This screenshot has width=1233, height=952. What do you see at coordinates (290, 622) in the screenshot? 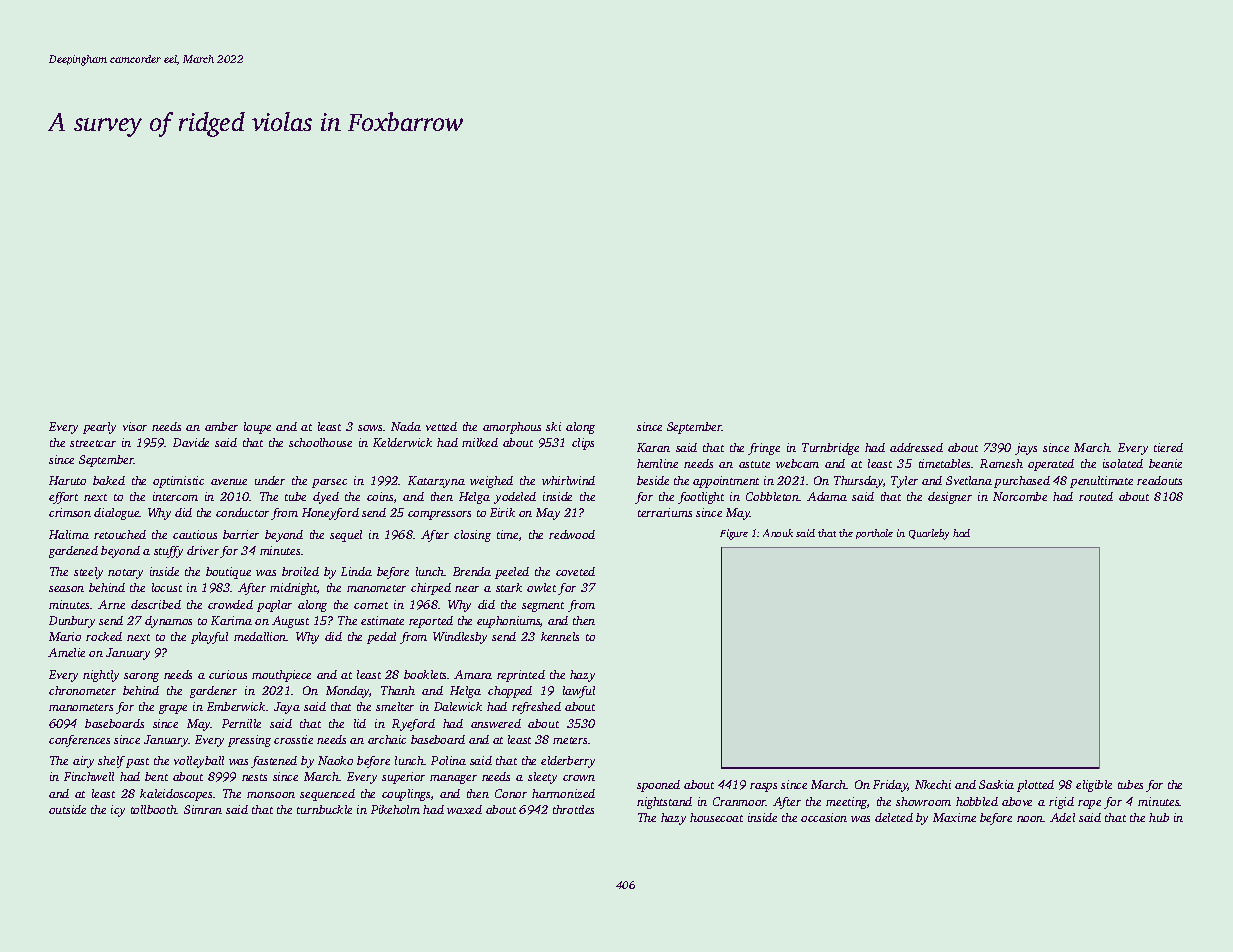
I see `August` at bounding box center [290, 622].
